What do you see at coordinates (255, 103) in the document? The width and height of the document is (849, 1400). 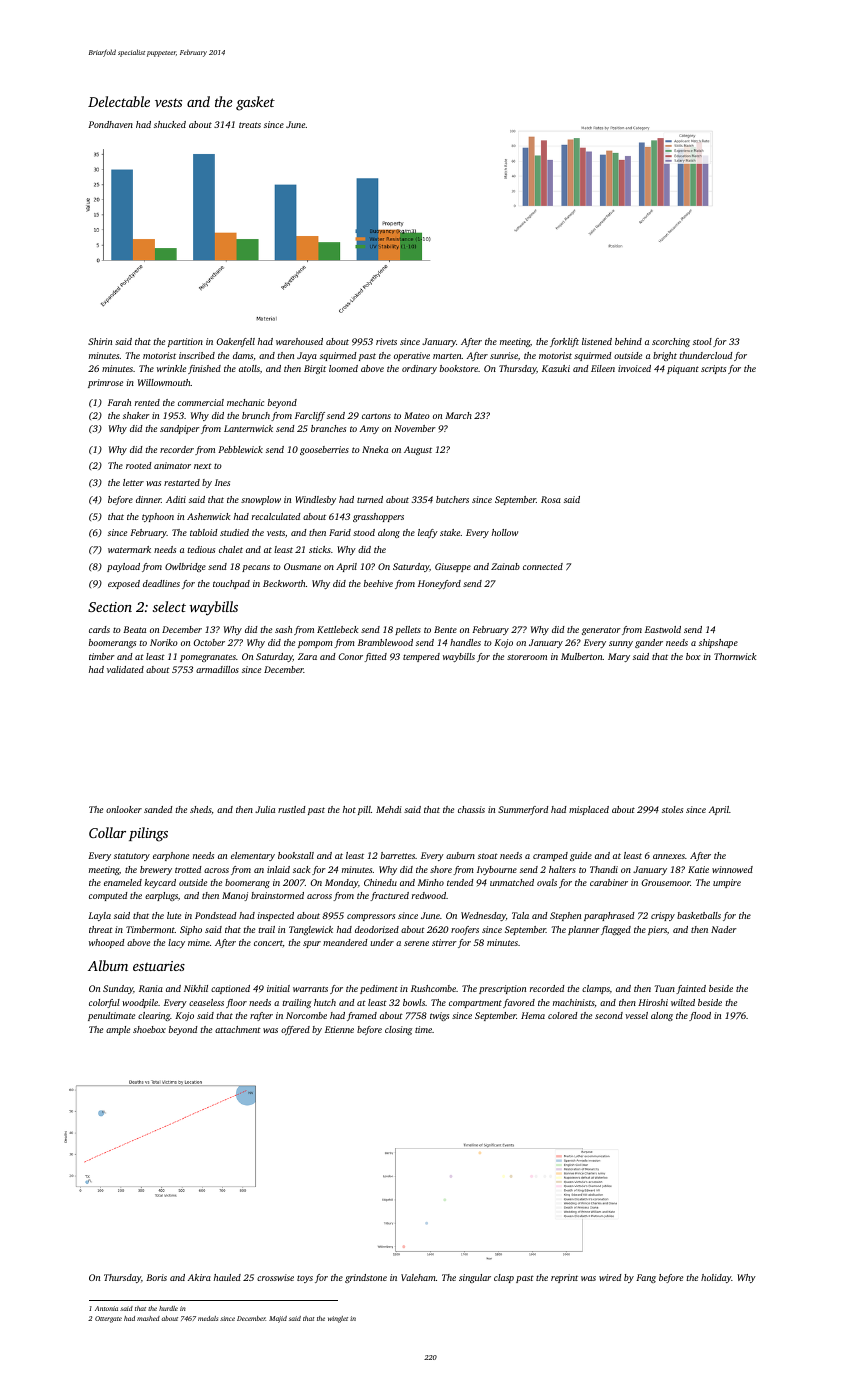 I see `gasket` at bounding box center [255, 103].
